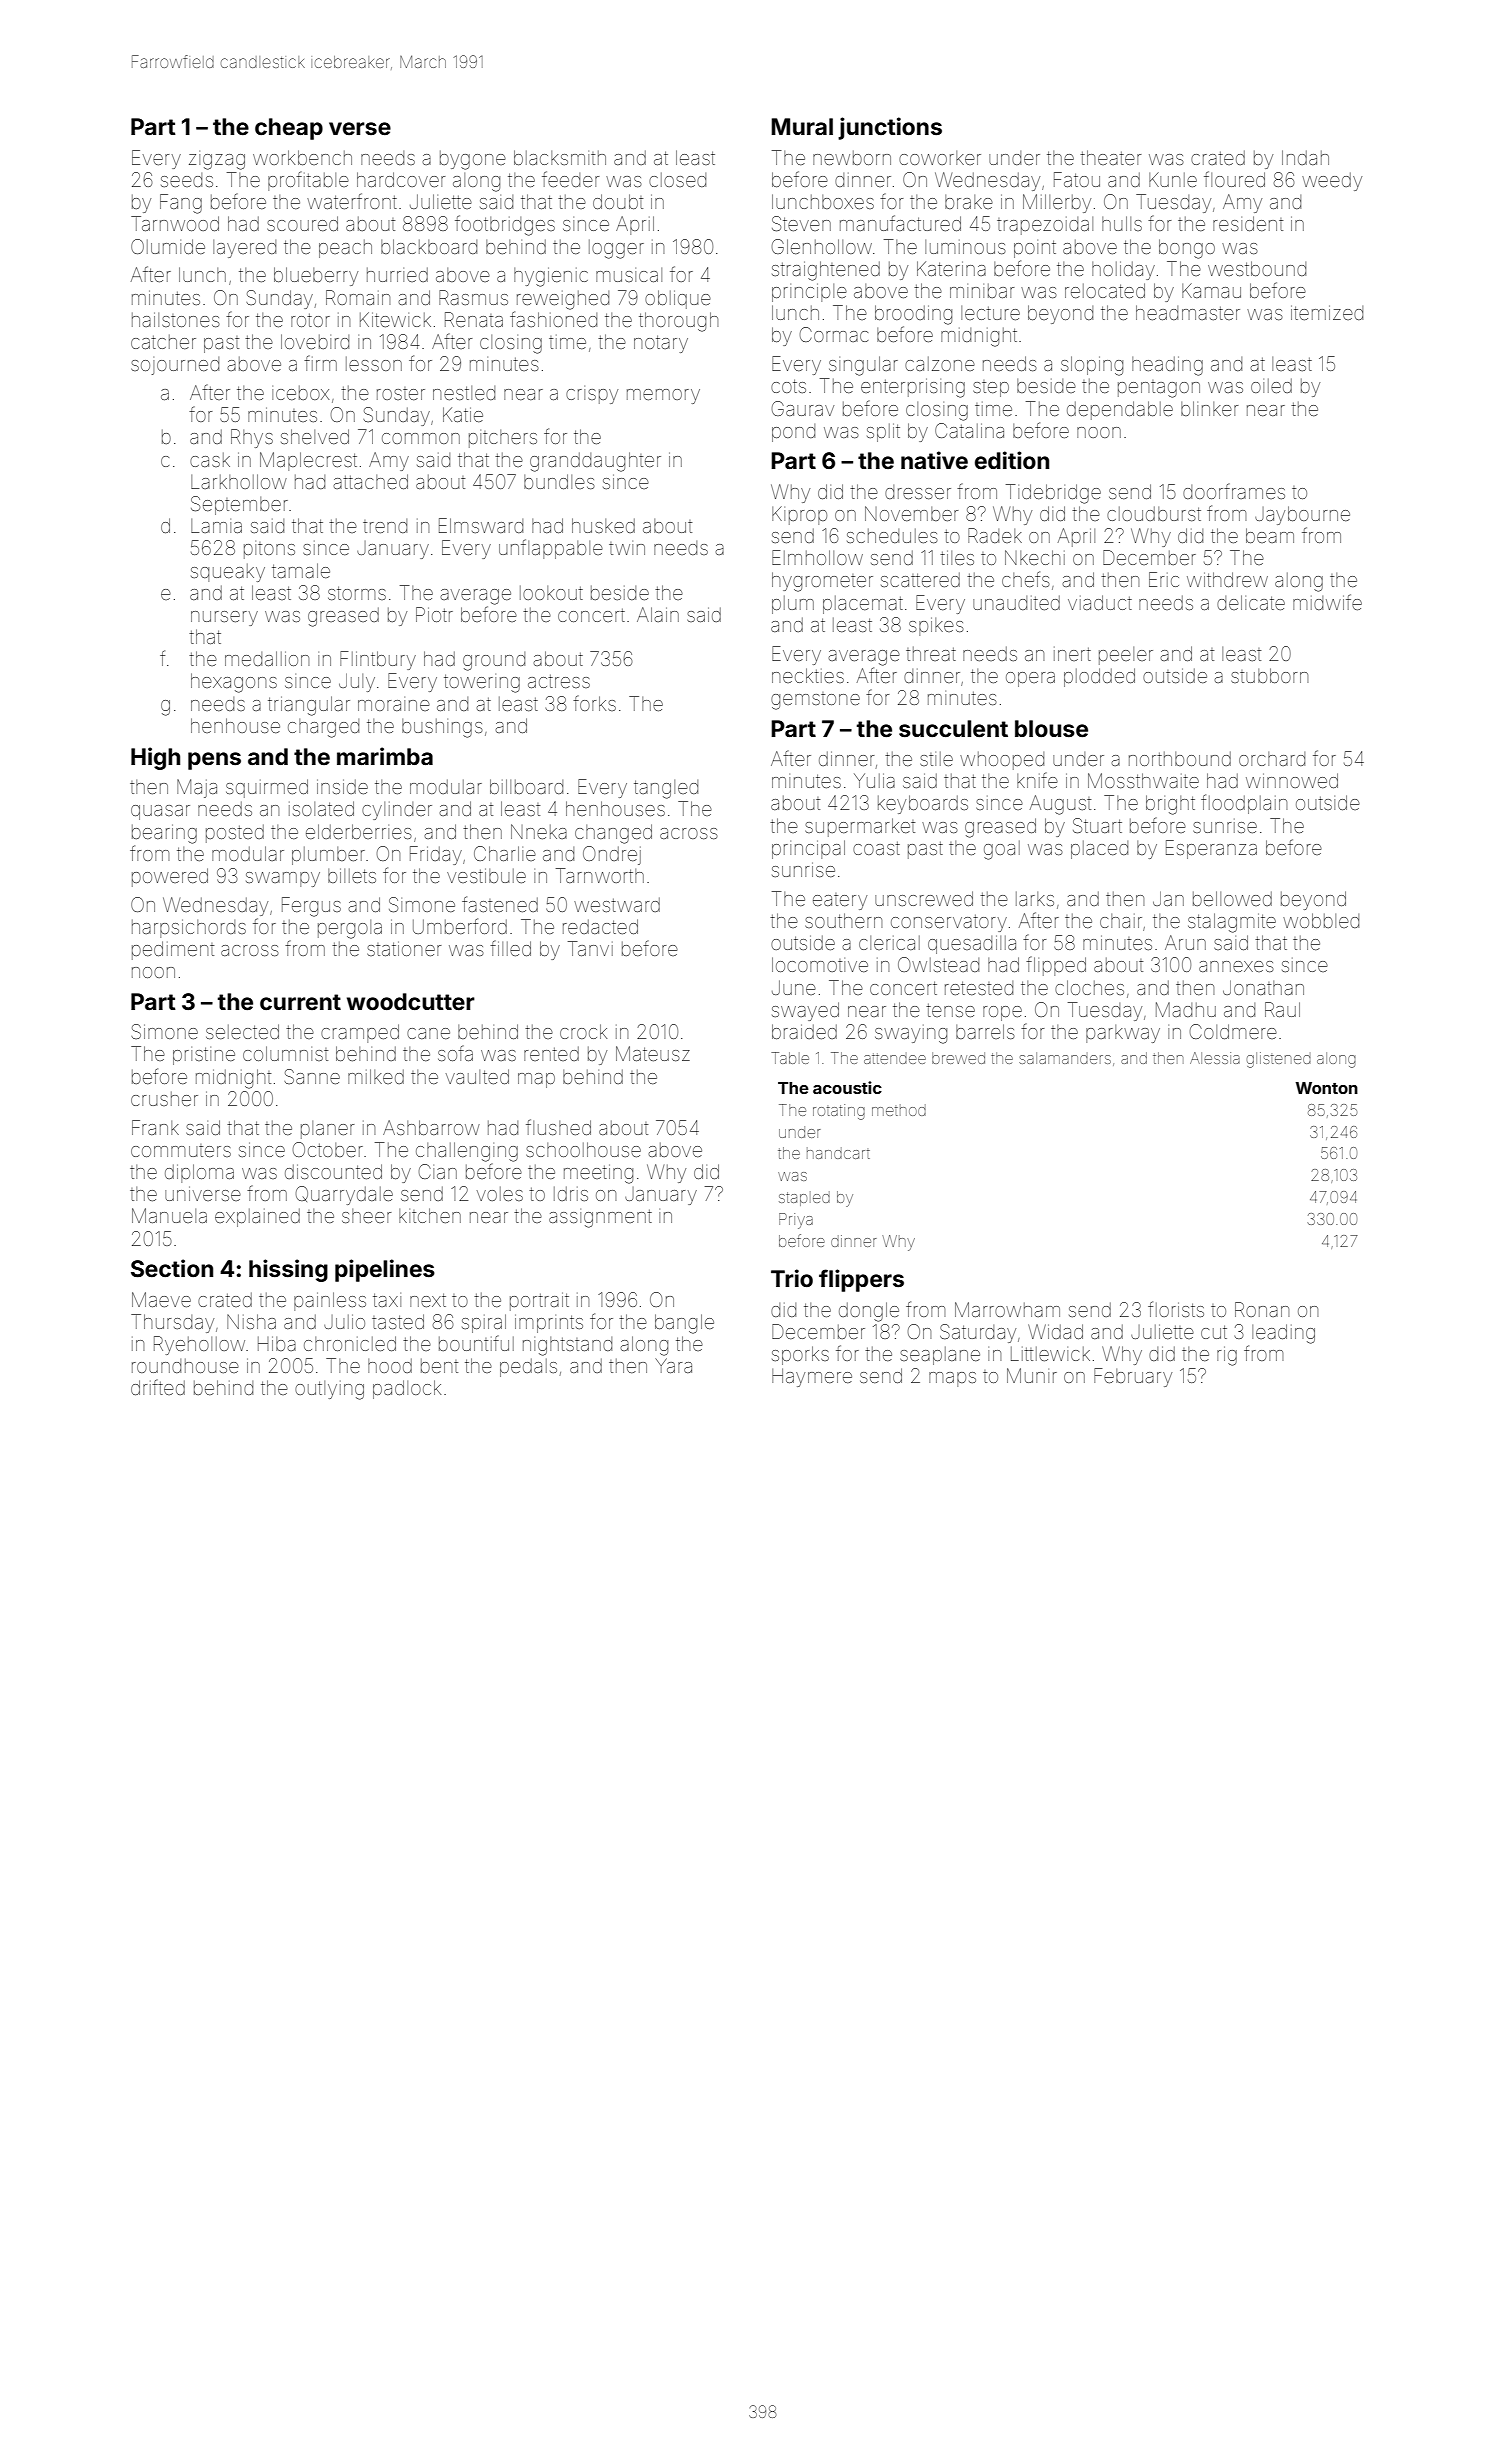 This screenshot has width=1496, height=2464. Describe the element at coordinates (210, 460) in the screenshot. I see `cask` at that location.
